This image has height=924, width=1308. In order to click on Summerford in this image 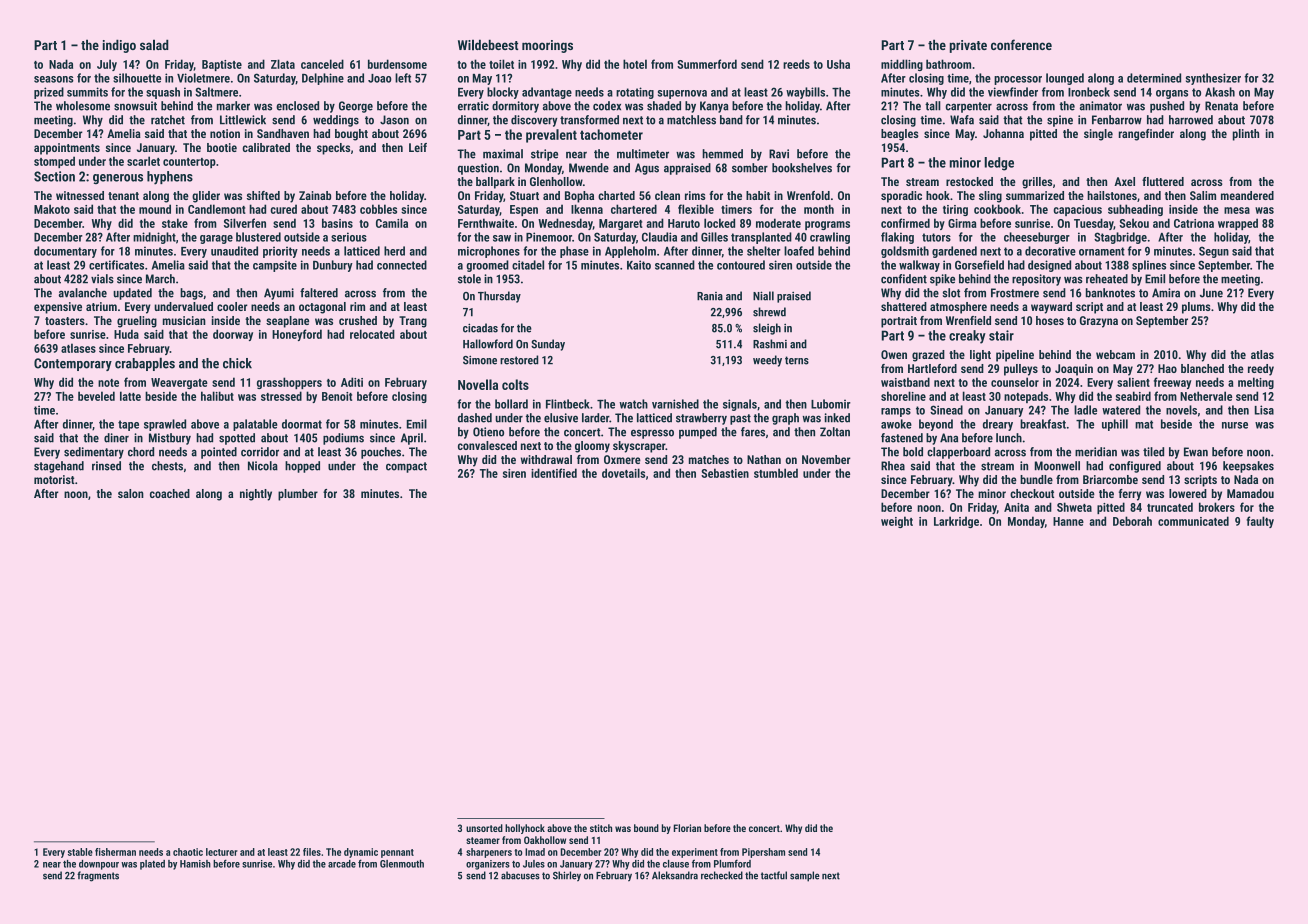, I will do `click(707, 64)`.
